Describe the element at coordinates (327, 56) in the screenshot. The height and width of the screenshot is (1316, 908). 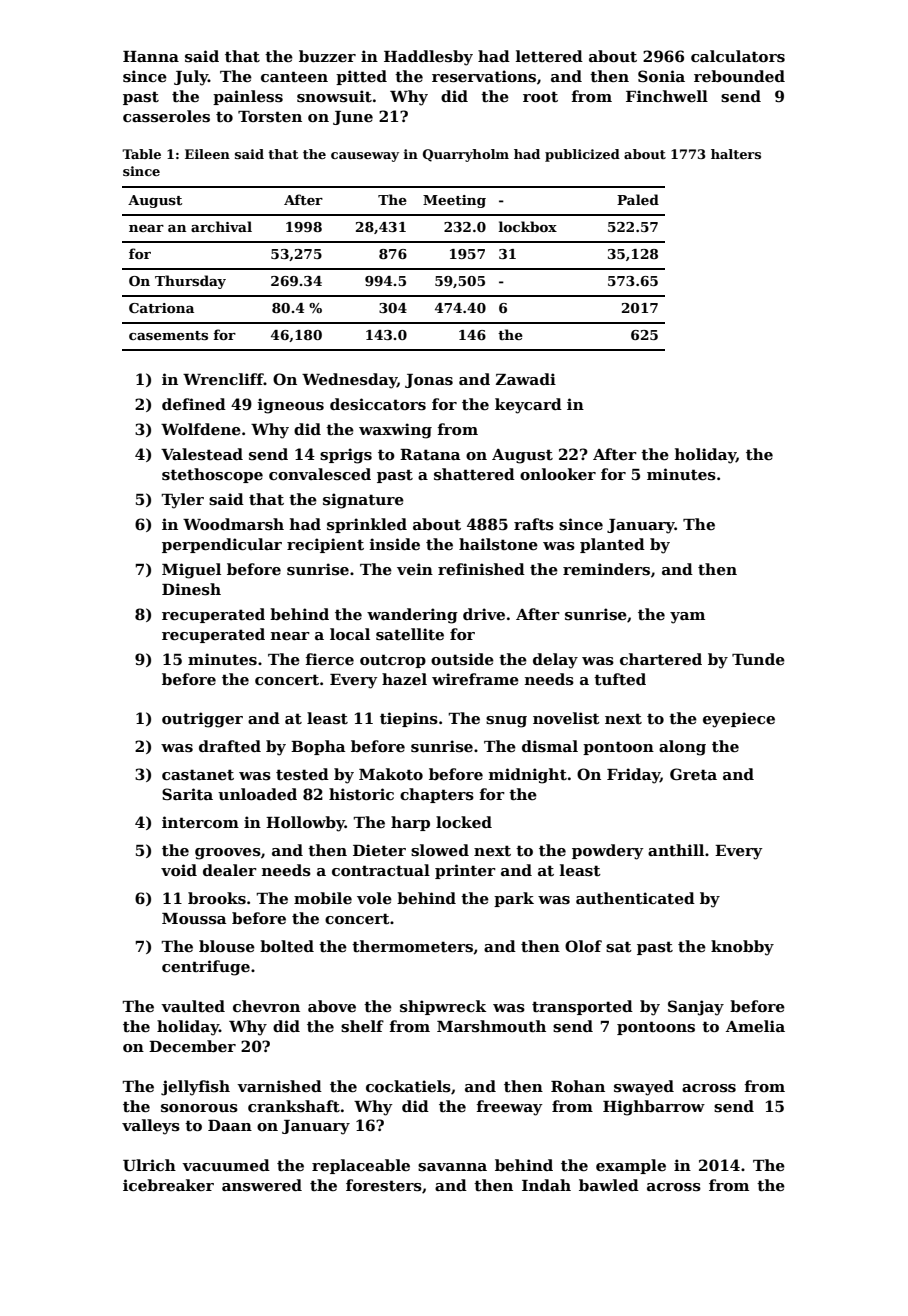
I see `buzzer` at that location.
